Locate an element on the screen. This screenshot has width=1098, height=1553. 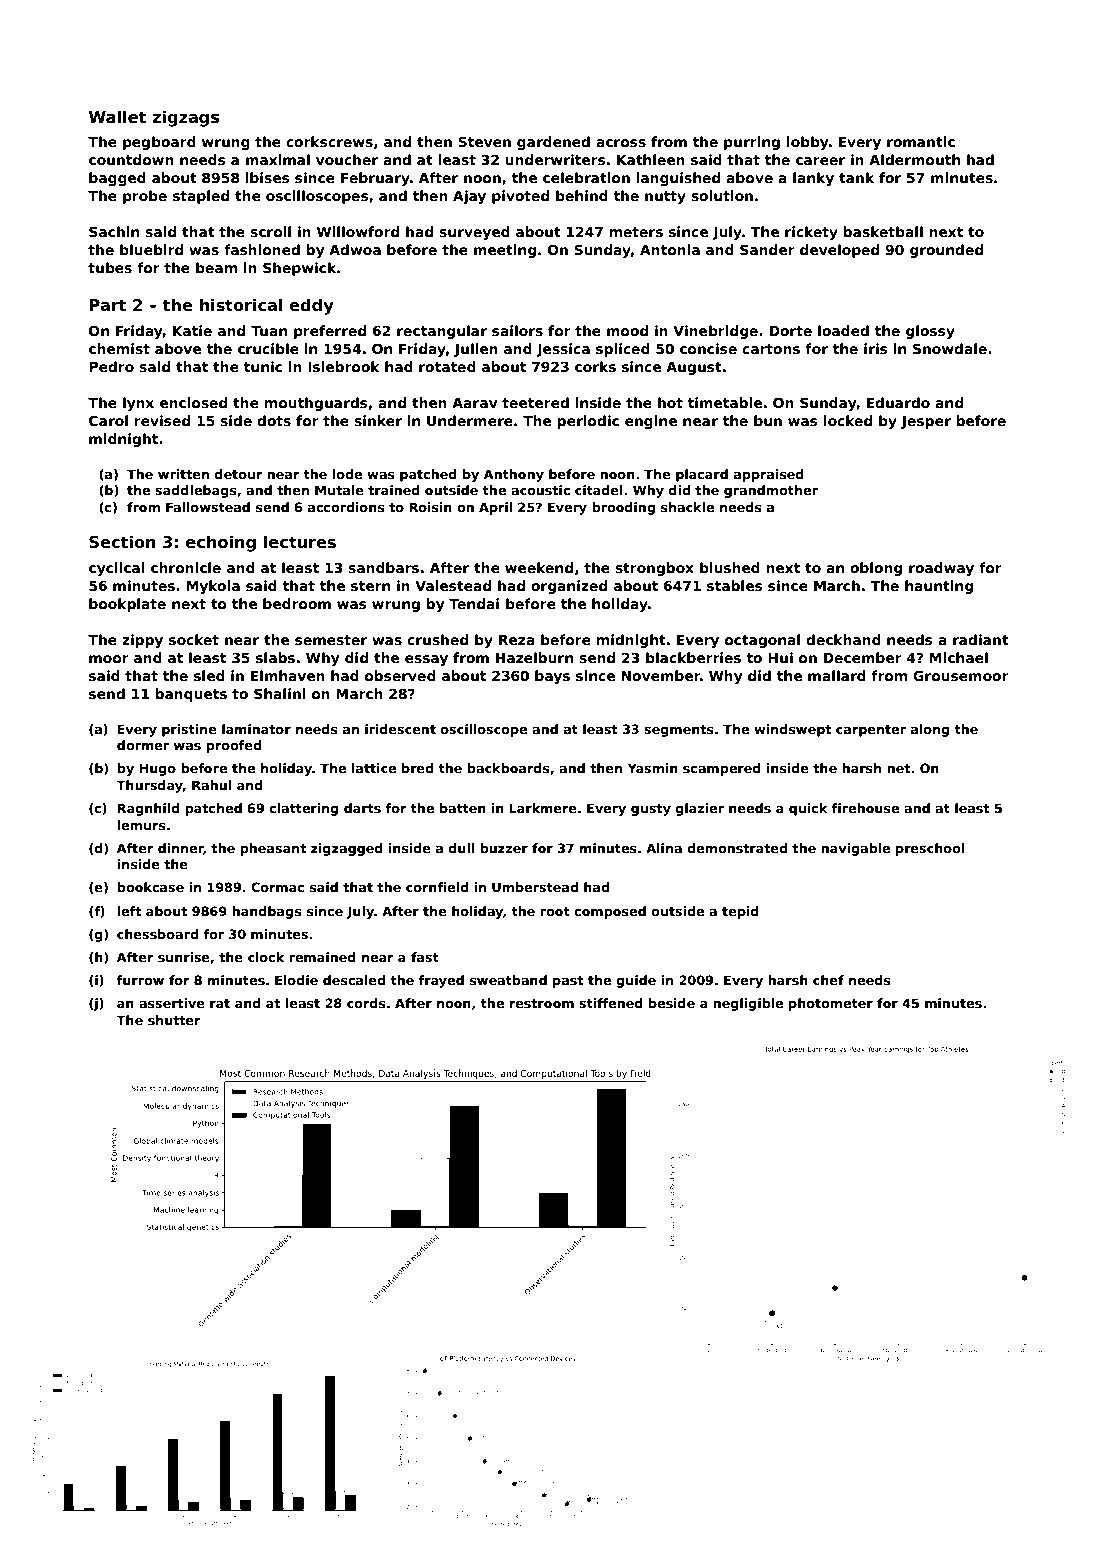
shutter is located at coordinates (174, 1020).
